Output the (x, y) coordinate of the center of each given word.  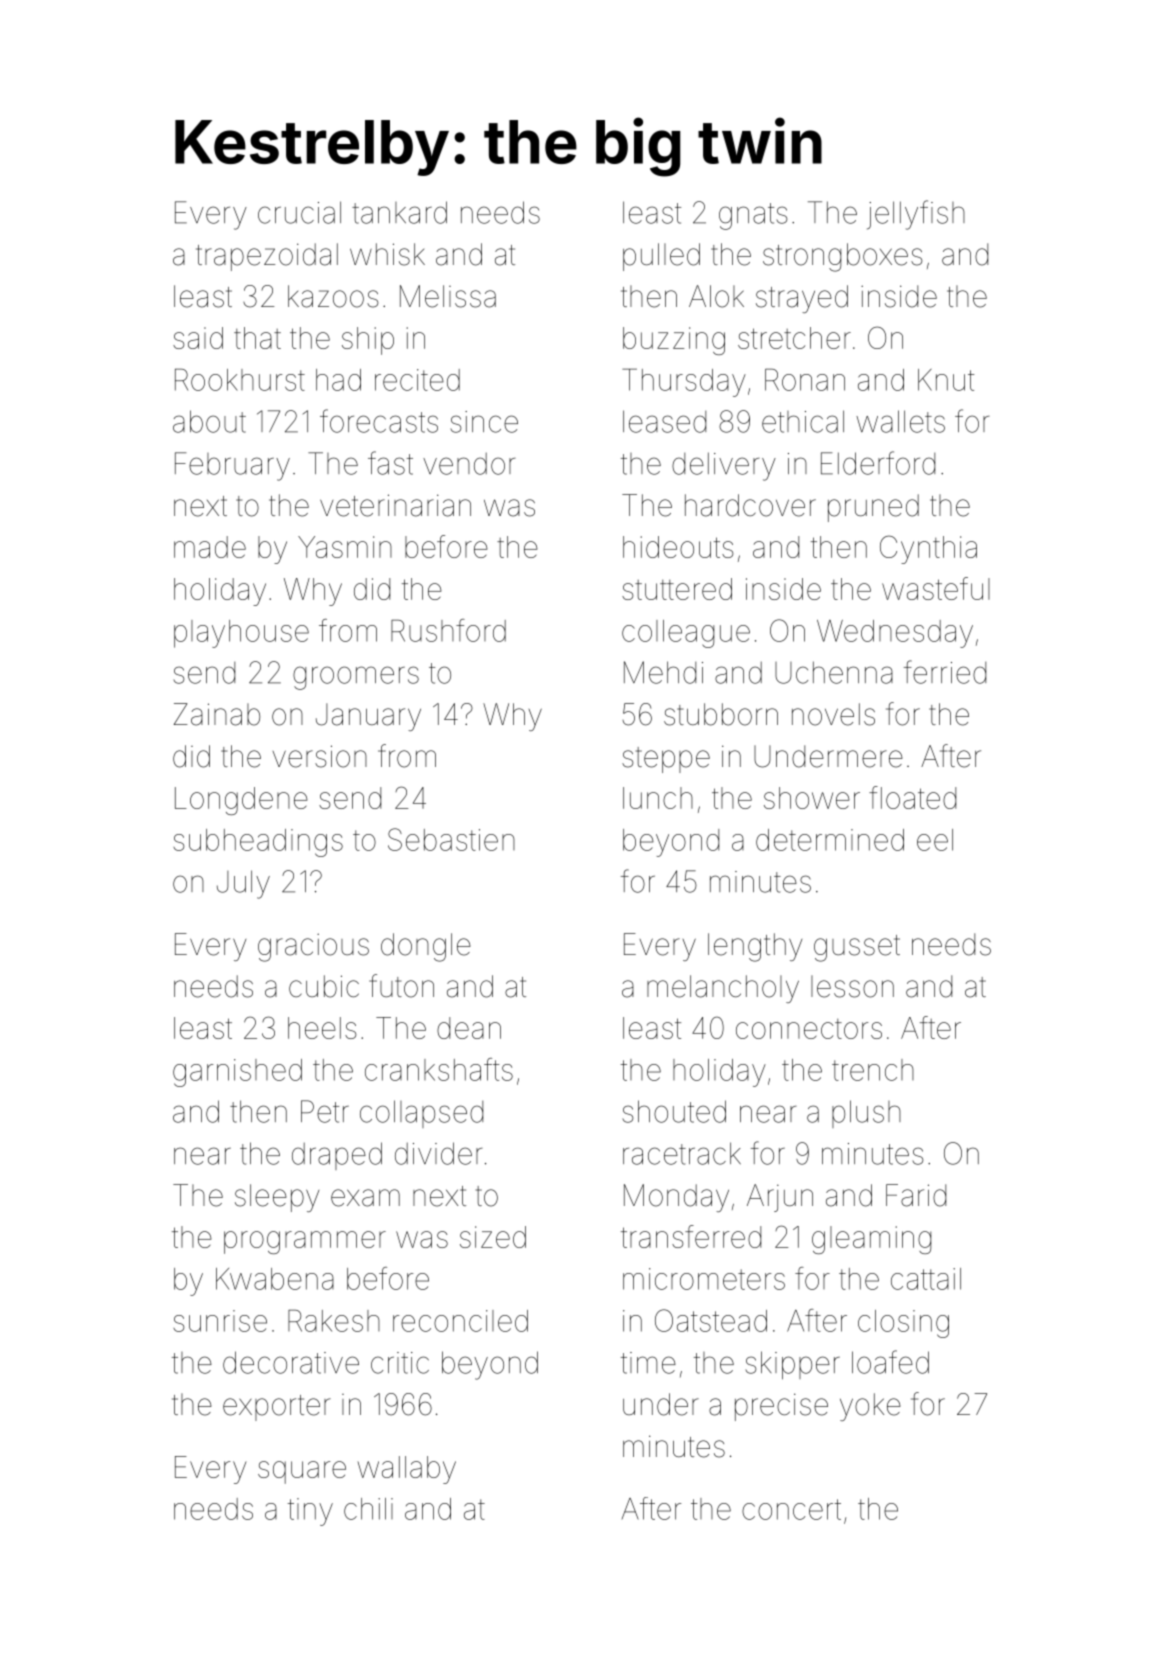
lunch (658, 798)
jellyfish (916, 215)
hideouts (678, 547)
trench (873, 1070)
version (320, 756)
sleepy (277, 1198)
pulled (661, 257)
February (232, 466)
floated (912, 797)
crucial (299, 212)
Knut (946, 380)
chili (368, 1509)
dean (469, 1028)
